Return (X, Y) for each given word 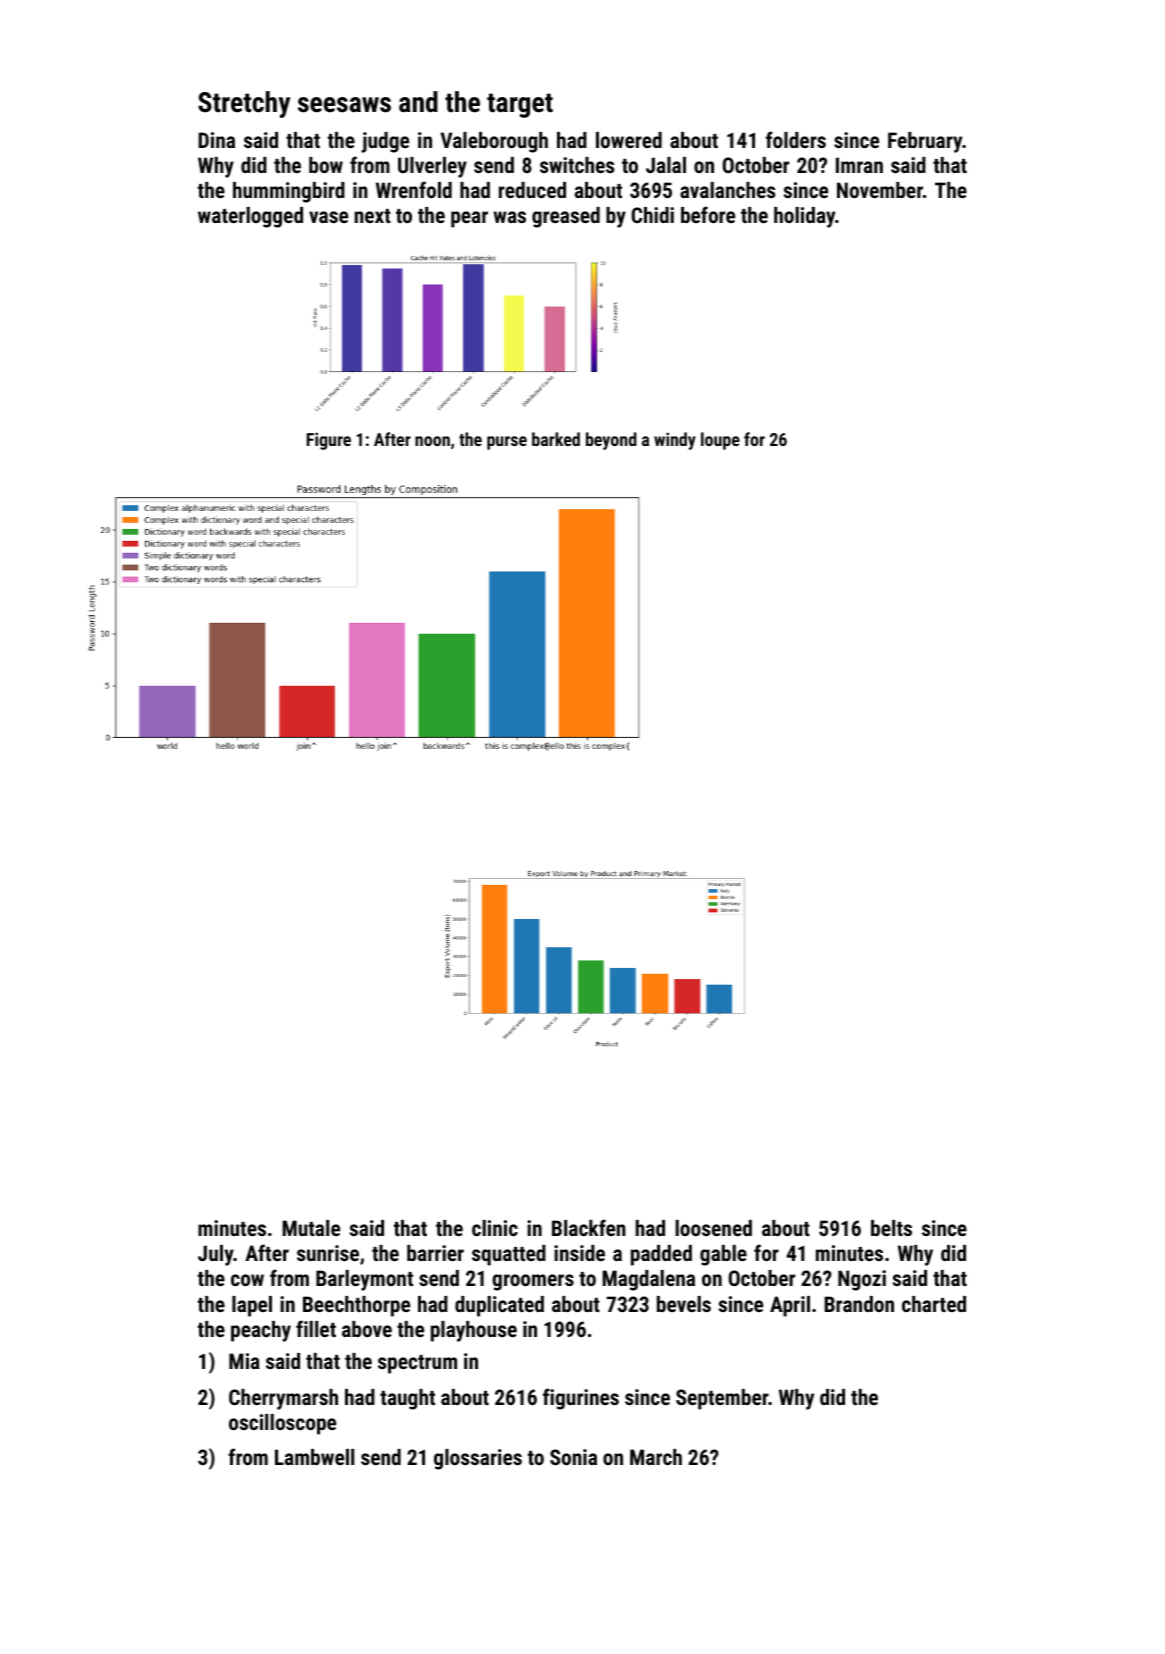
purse (507, 443)
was (510, 217)
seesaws (344, 105)
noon (432, 441)
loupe (720, 441)
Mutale (311, 1228)
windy (675, 441)
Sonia (573, 1457)
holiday (804, 217)
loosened (713, 1228)
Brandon (859, 1304)
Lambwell (314, 1457)
